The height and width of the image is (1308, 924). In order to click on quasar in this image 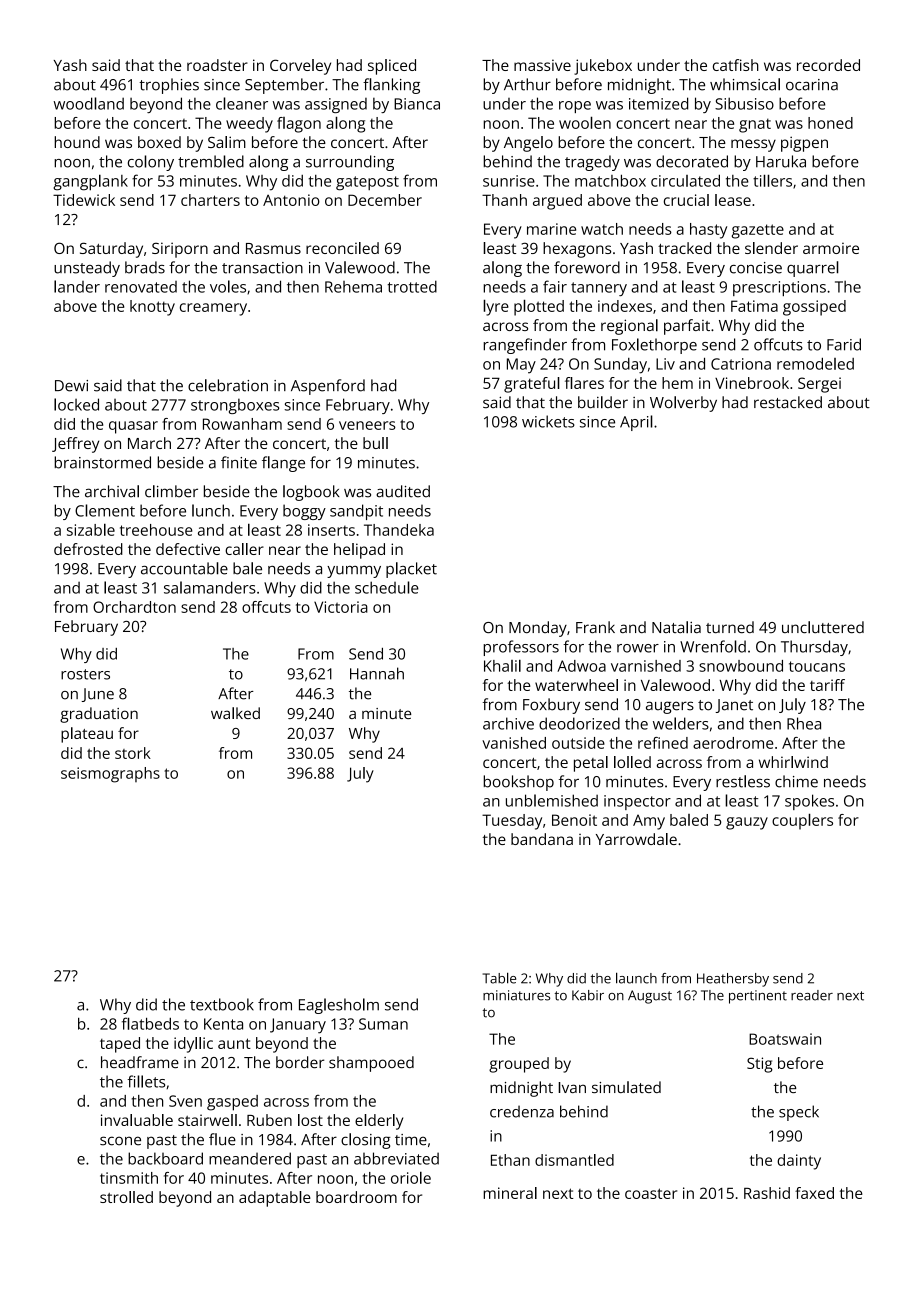, I will do `click(133, 427)`.
